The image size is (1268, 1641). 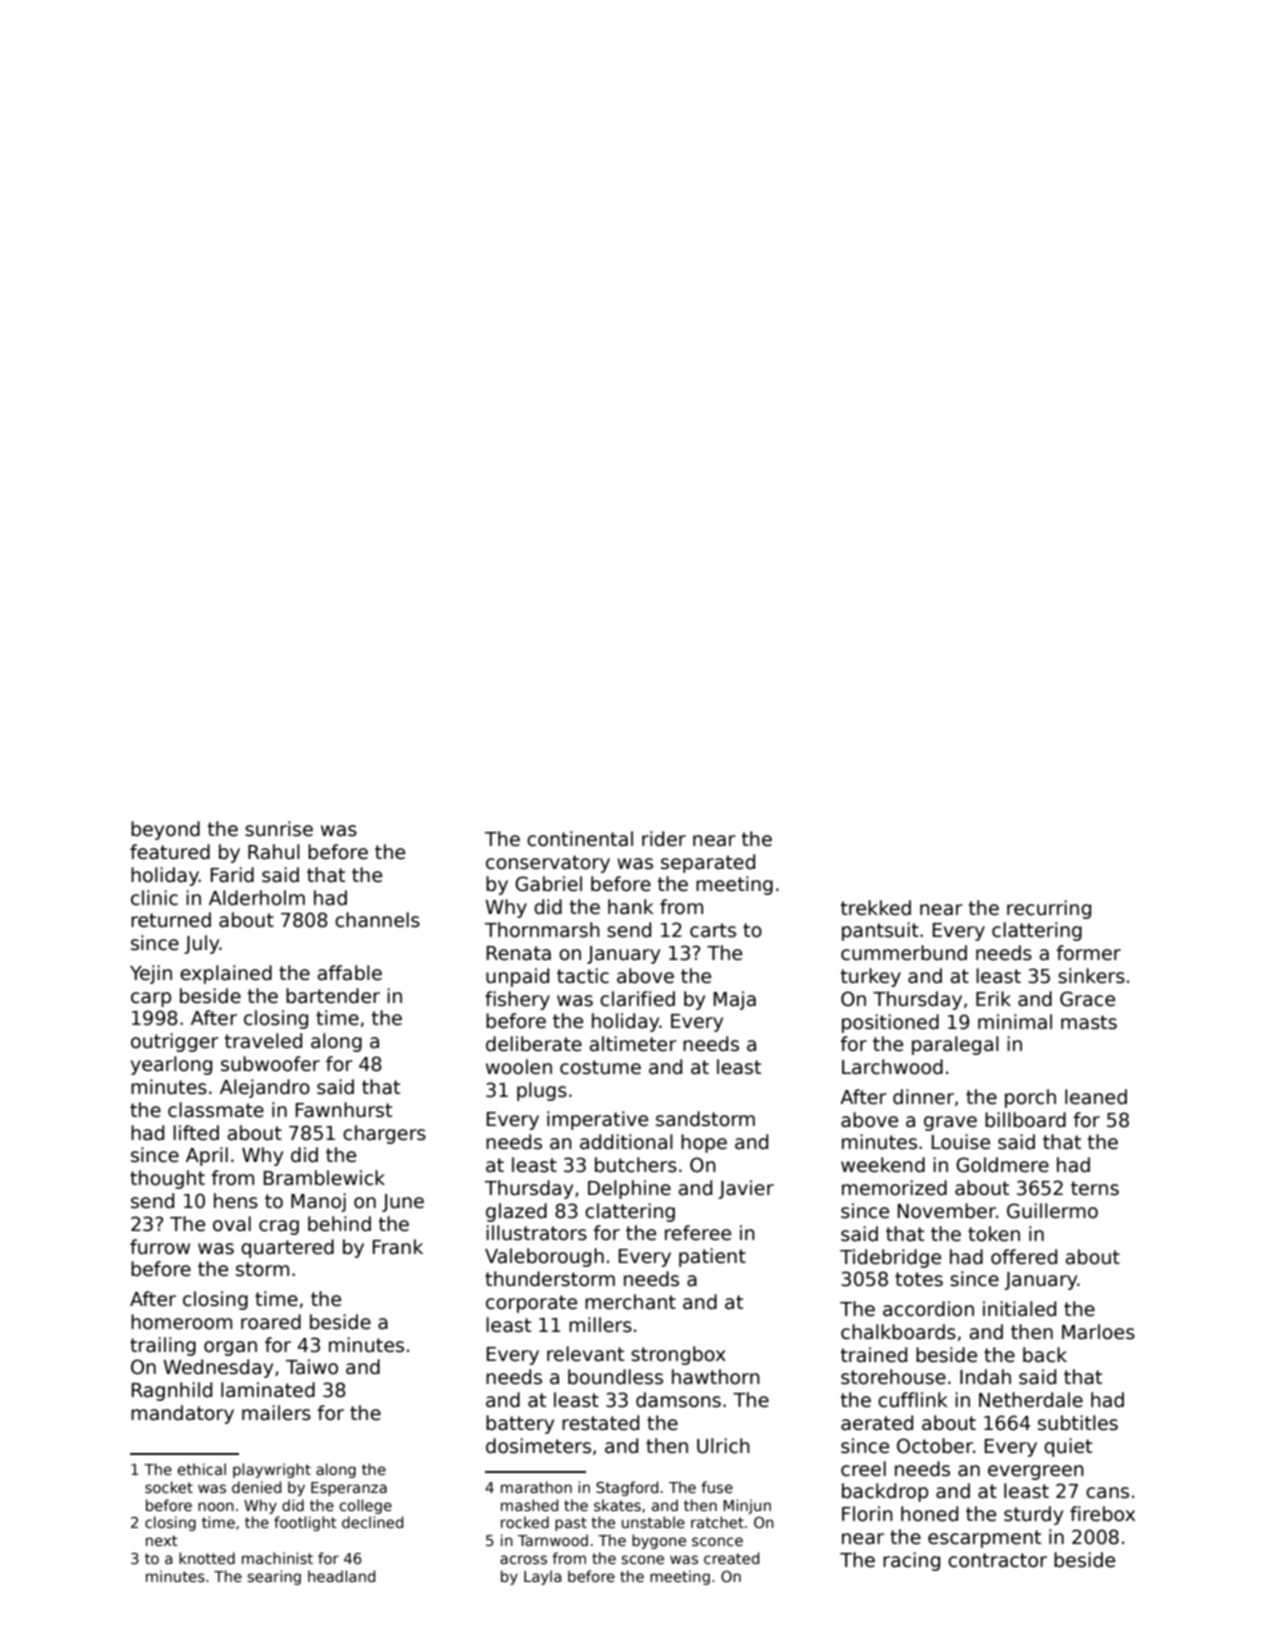 What do you see at coordinates (344, 1110) in the screenshot?
I see `Fawnhurst` at bounding box center [344, 1110].
